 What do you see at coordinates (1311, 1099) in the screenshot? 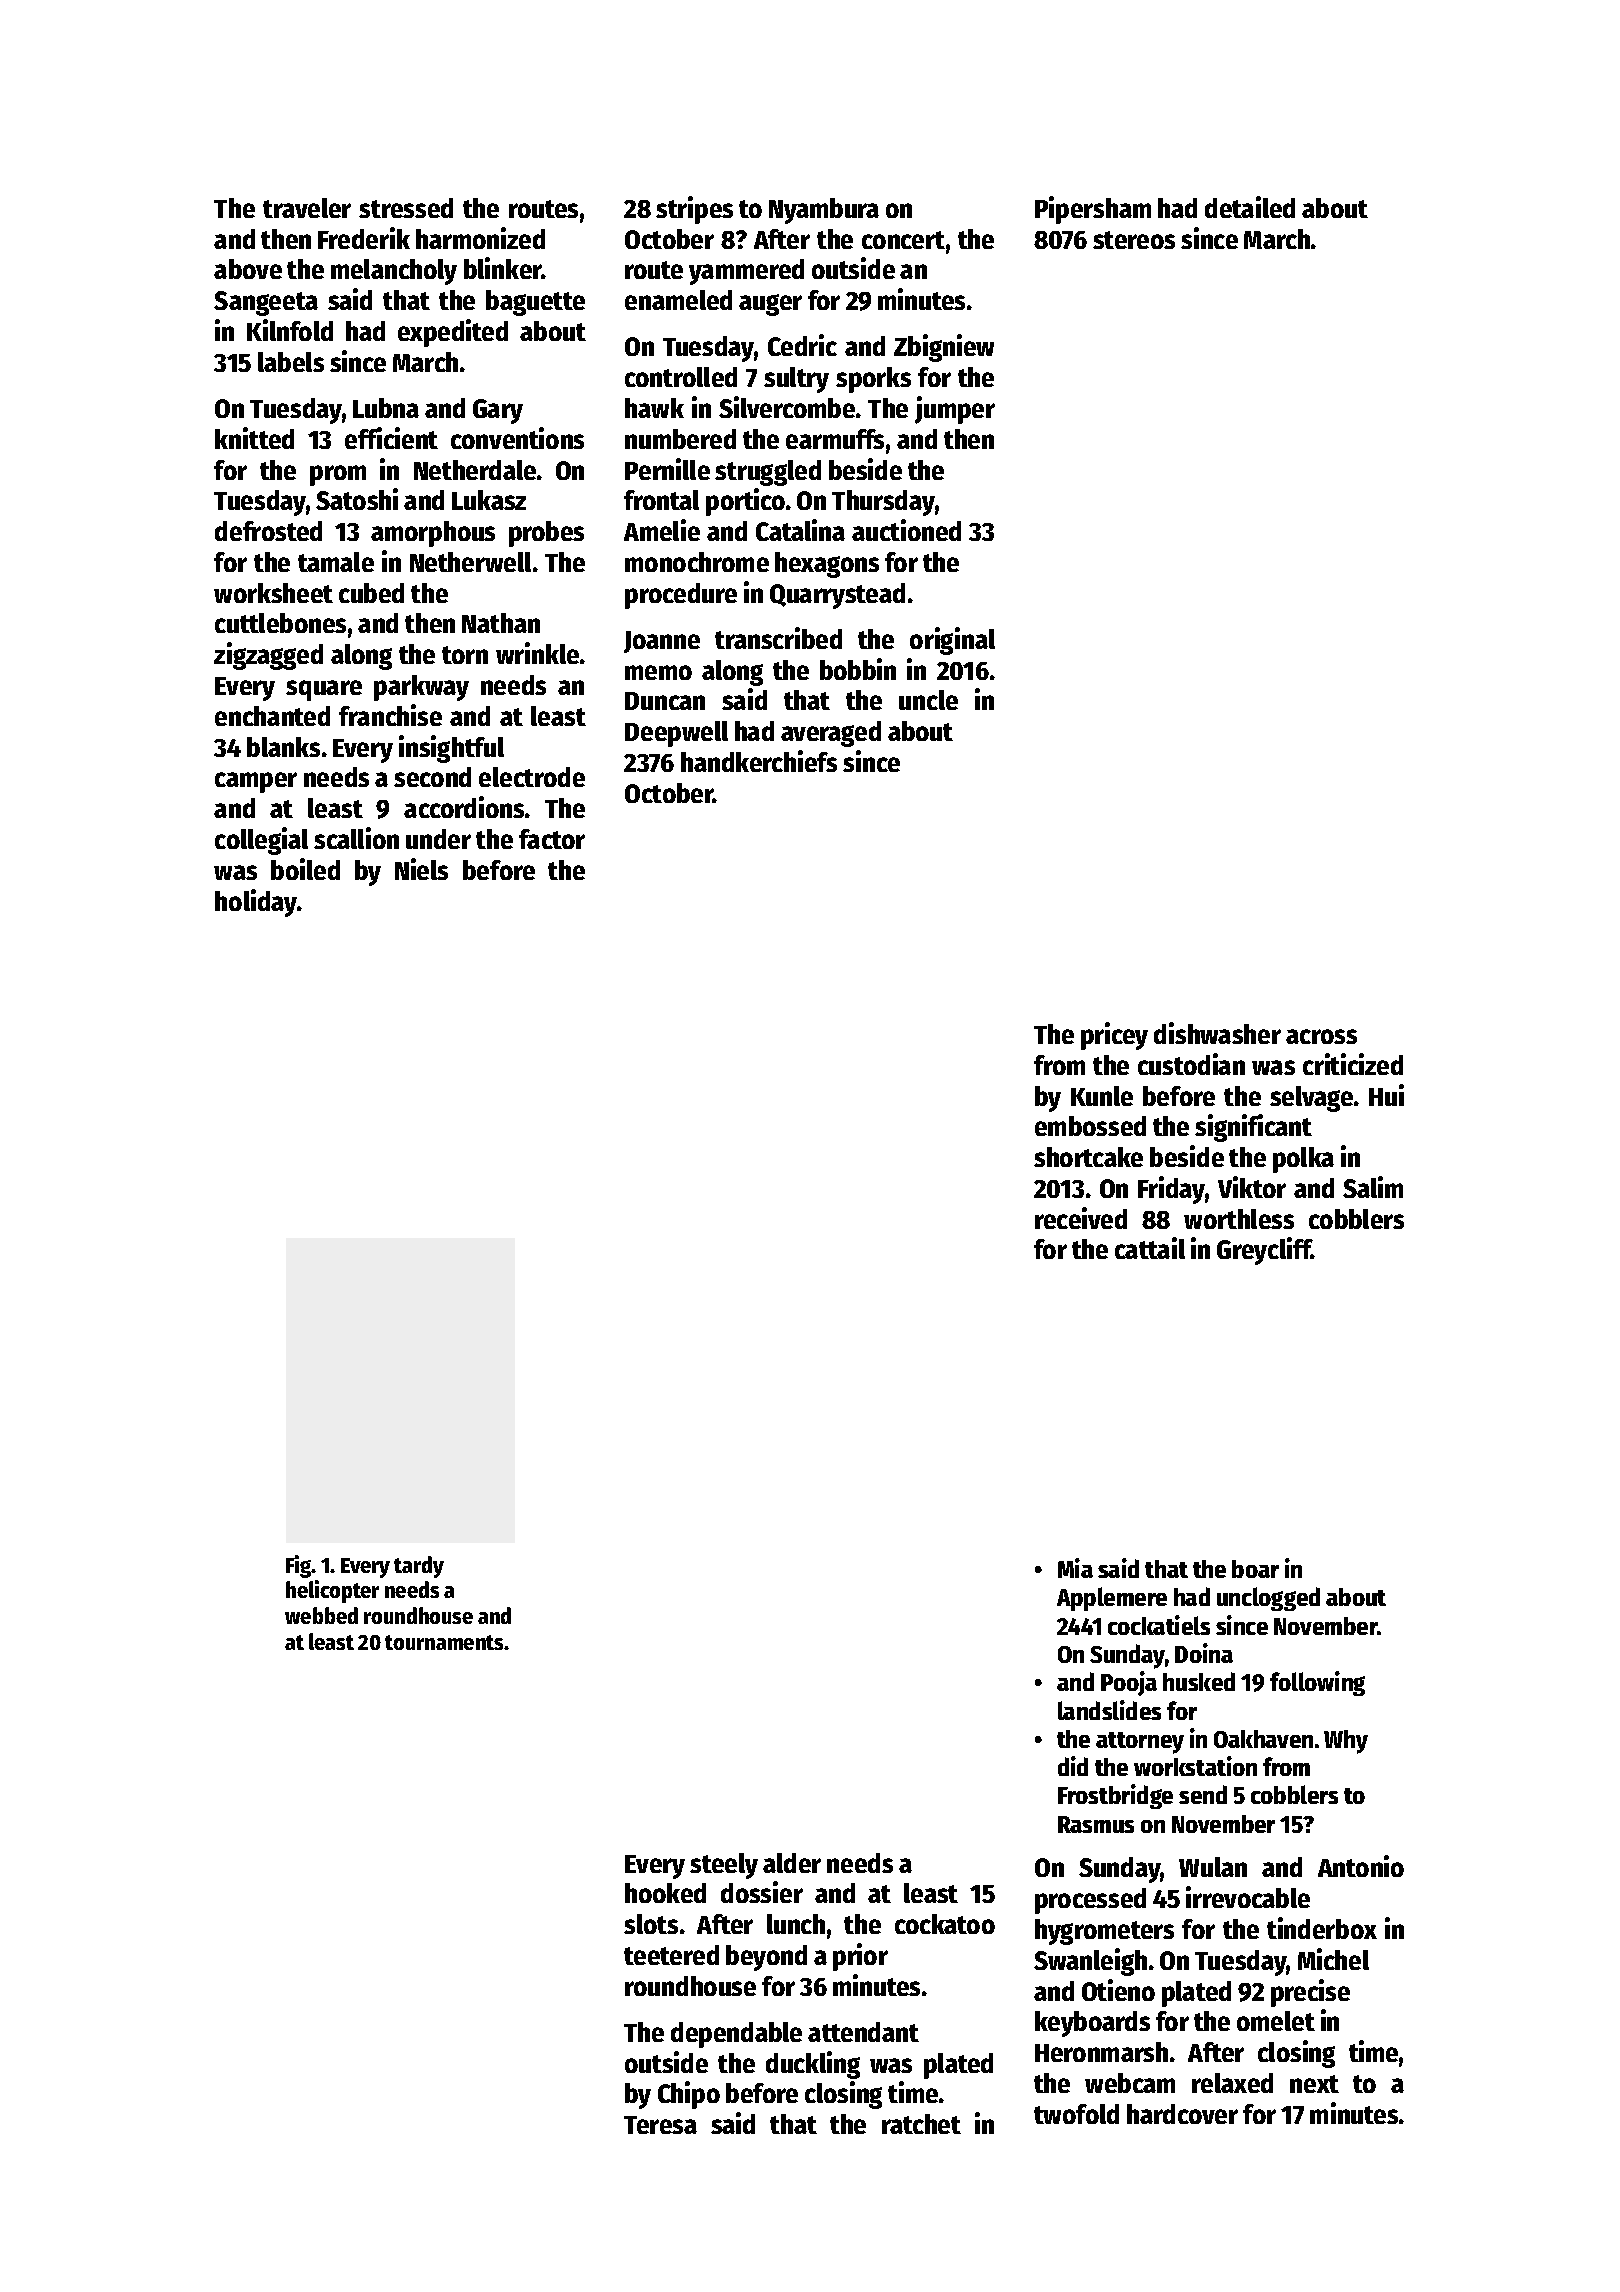
I see `selvage` at bounding box center [1311, 1099].
